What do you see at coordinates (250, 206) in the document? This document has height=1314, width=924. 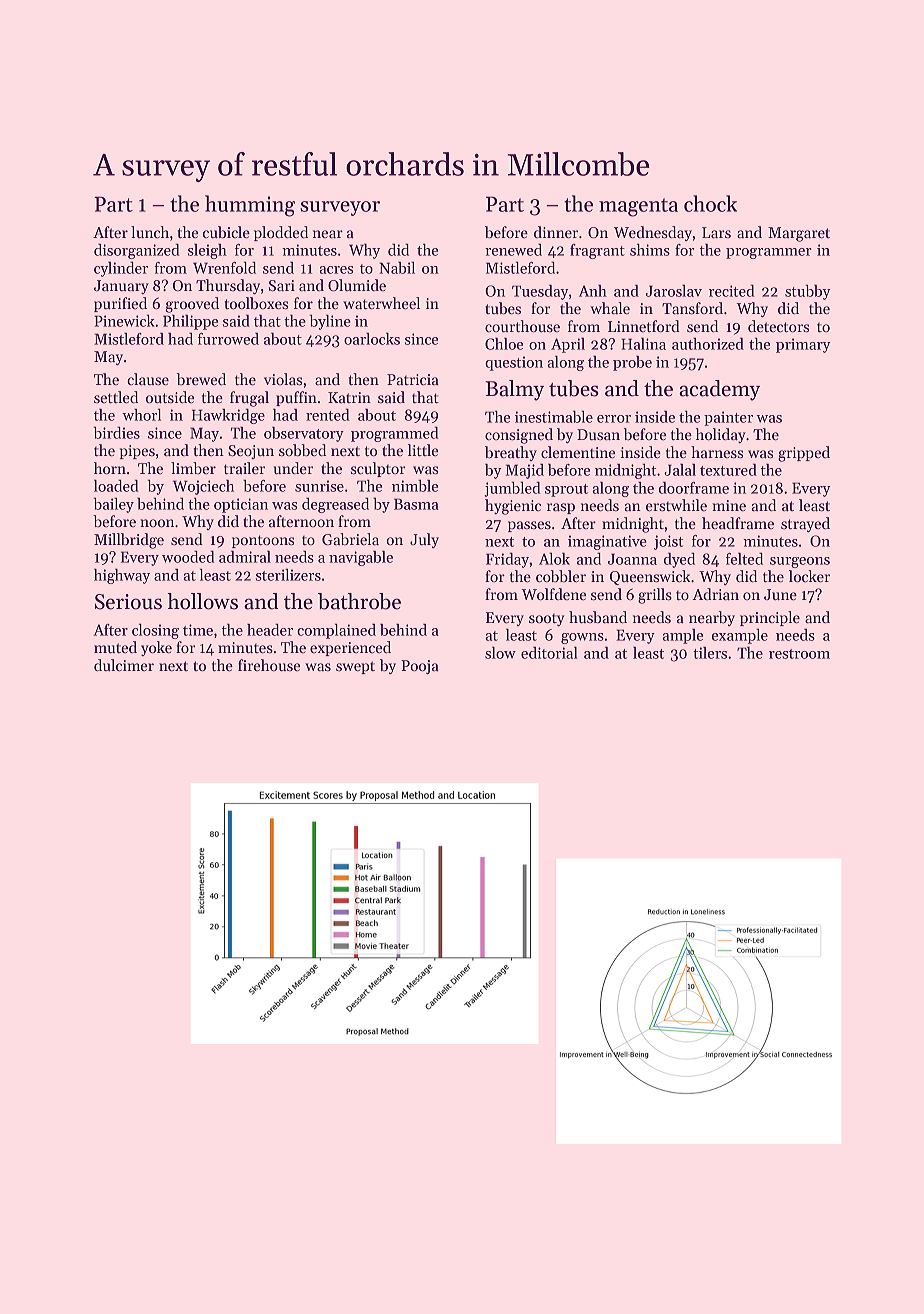 I see `humming` at bounding box center [250, 206].
